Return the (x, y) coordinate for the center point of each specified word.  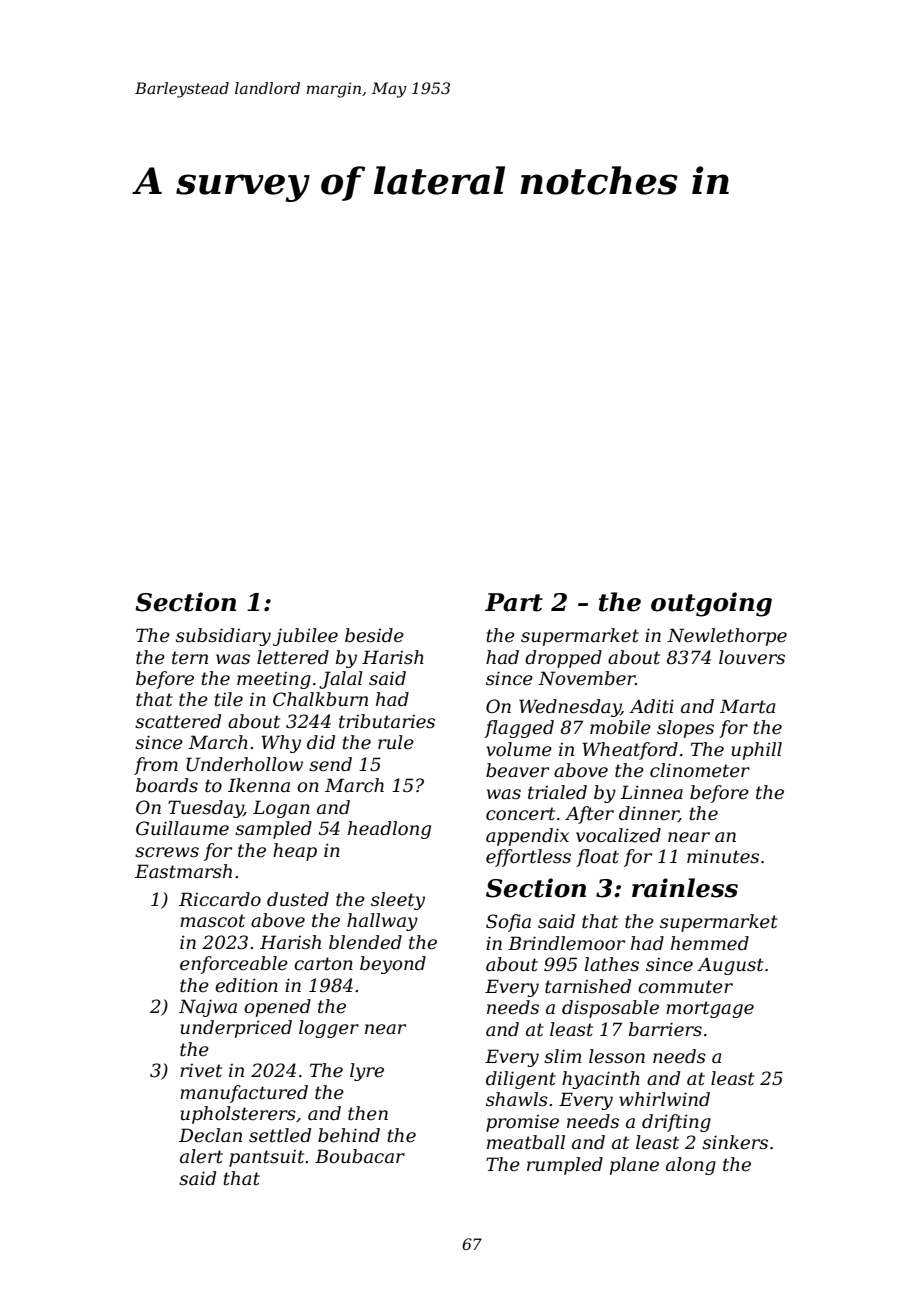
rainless (685, 888)
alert (201, 1156)
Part (514, 602)
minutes (723, 857)
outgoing (711, 604)
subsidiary (223, 637)
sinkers (735, 1142)
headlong (389, 830)
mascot (212, 921)
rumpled (565, 1166)
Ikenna (259, 785)
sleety (398, 901)
